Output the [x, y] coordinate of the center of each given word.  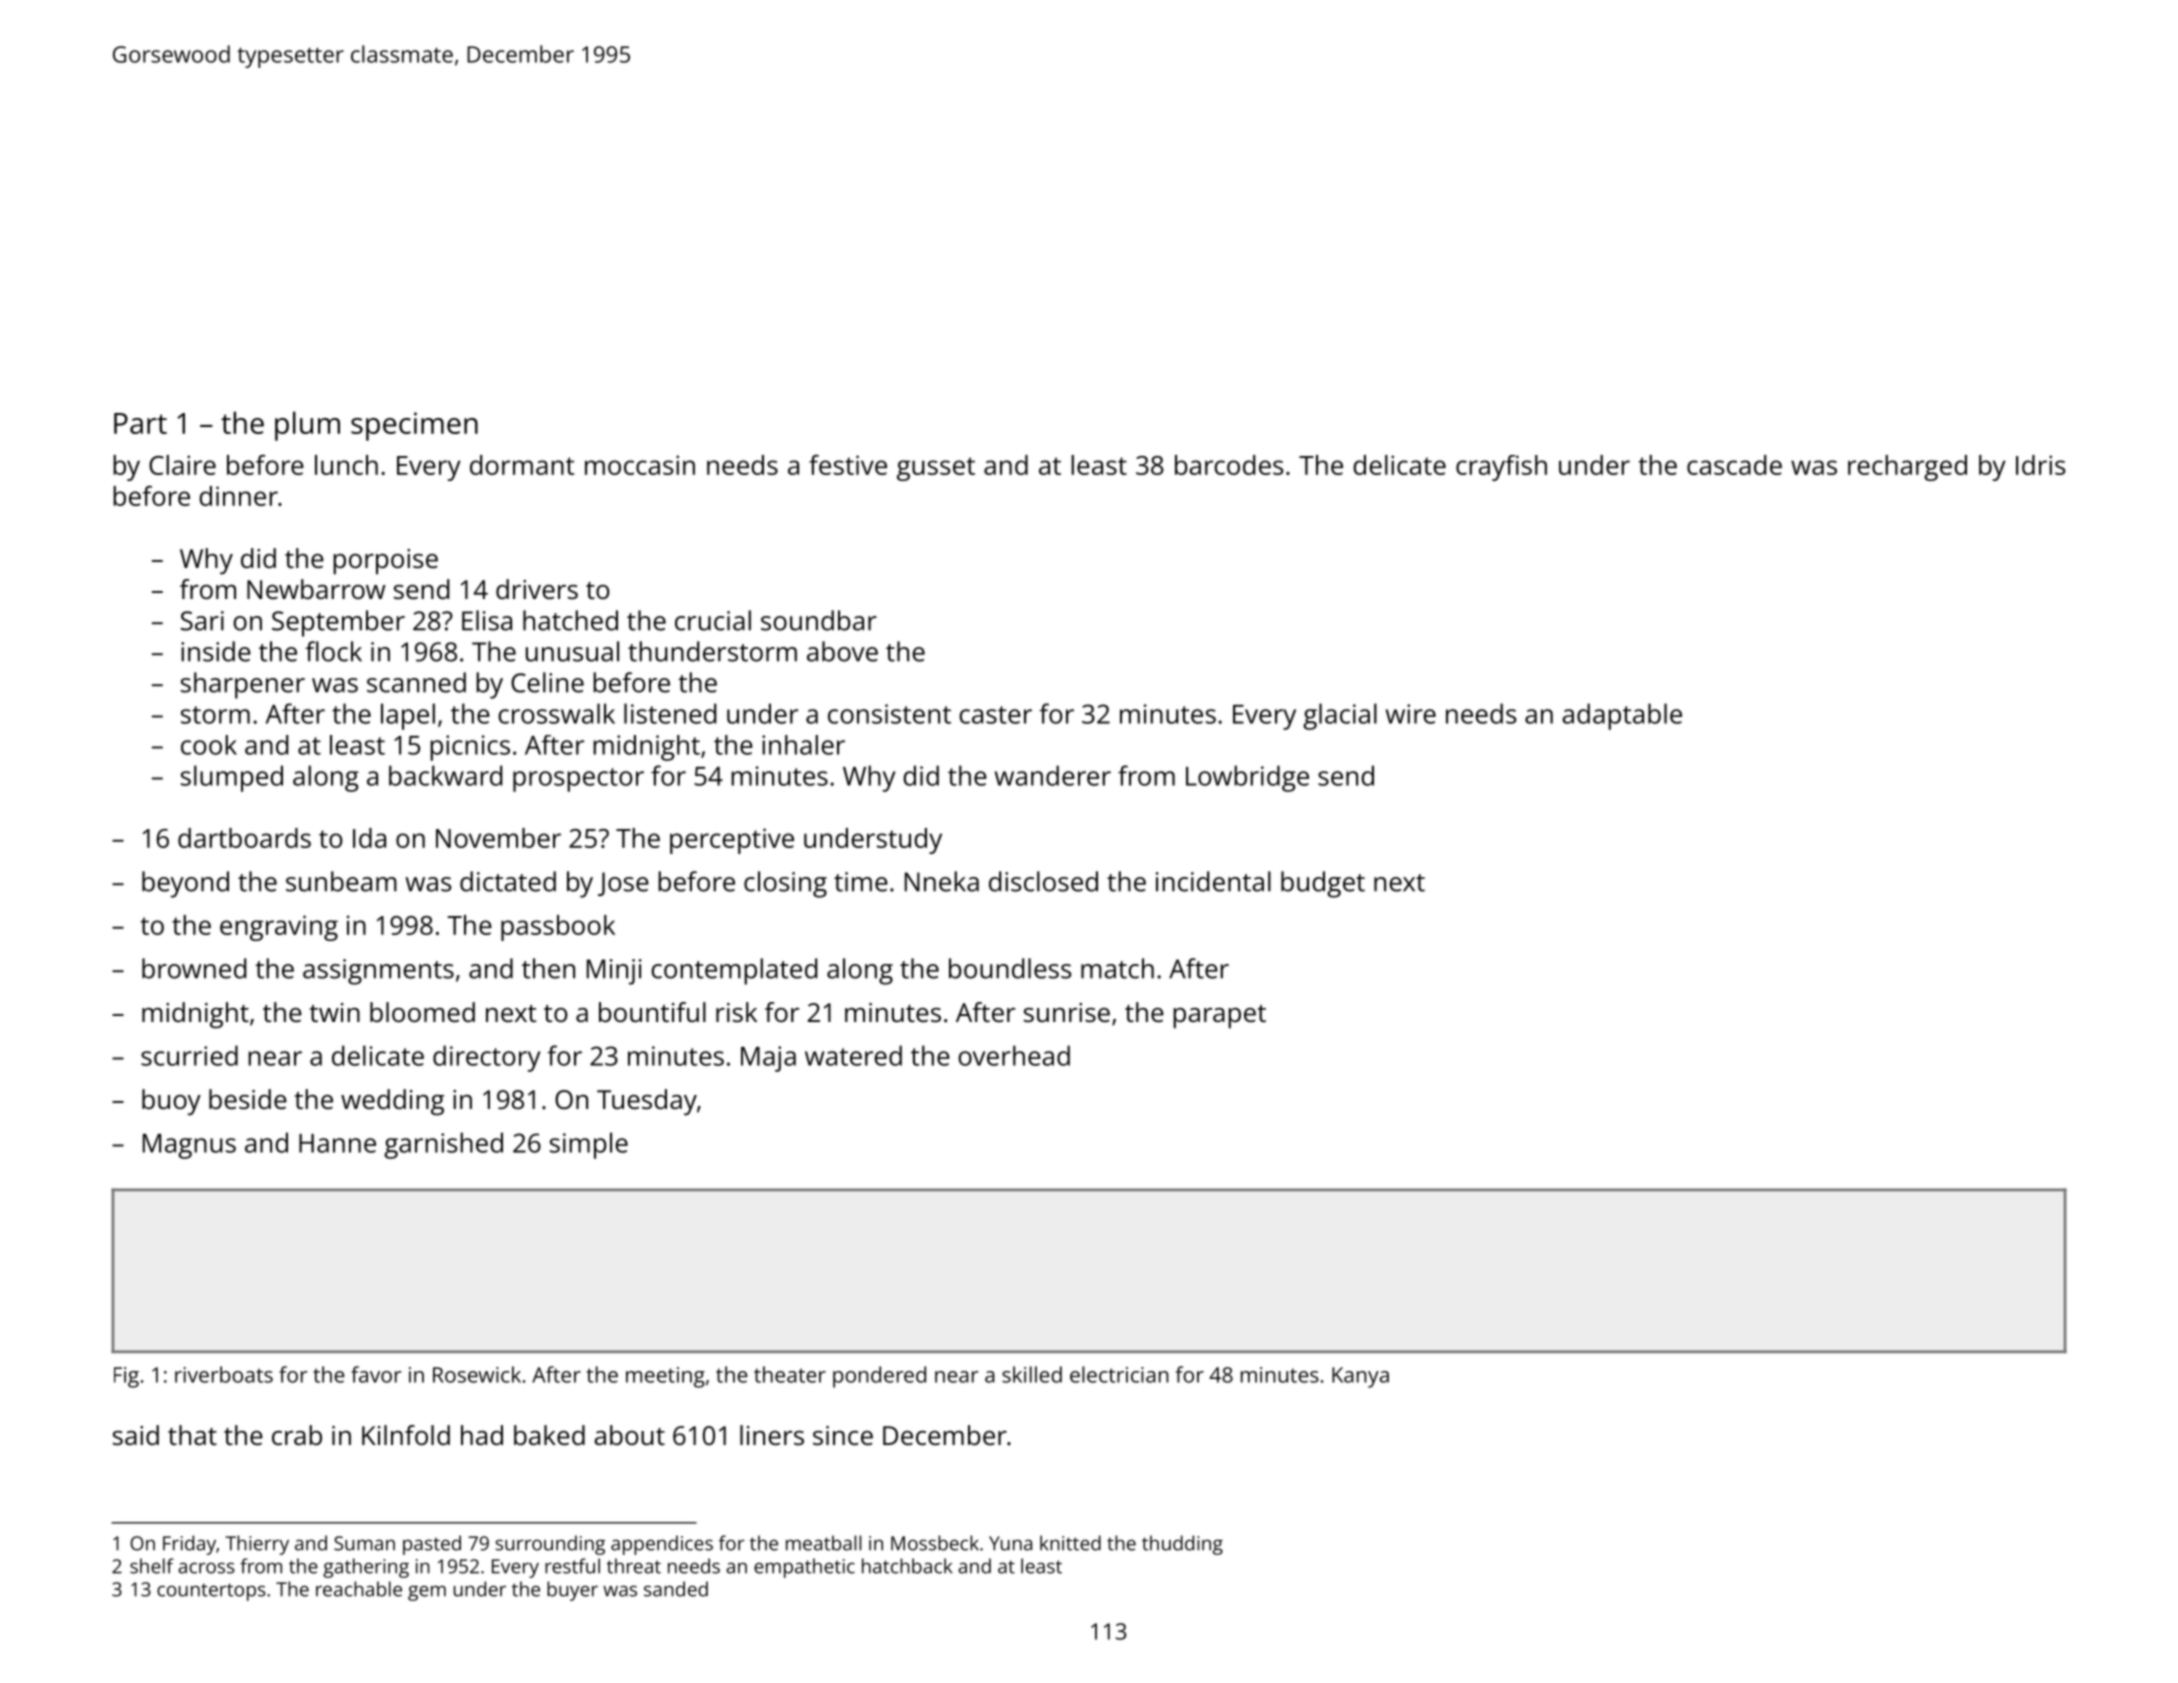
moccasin [640, 465]
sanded [676, 1589]
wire [1411, 714]
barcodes [1229, 465]
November [498, 838]
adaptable [1622, 716]
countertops [211, 1592]
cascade [1734, 465]
